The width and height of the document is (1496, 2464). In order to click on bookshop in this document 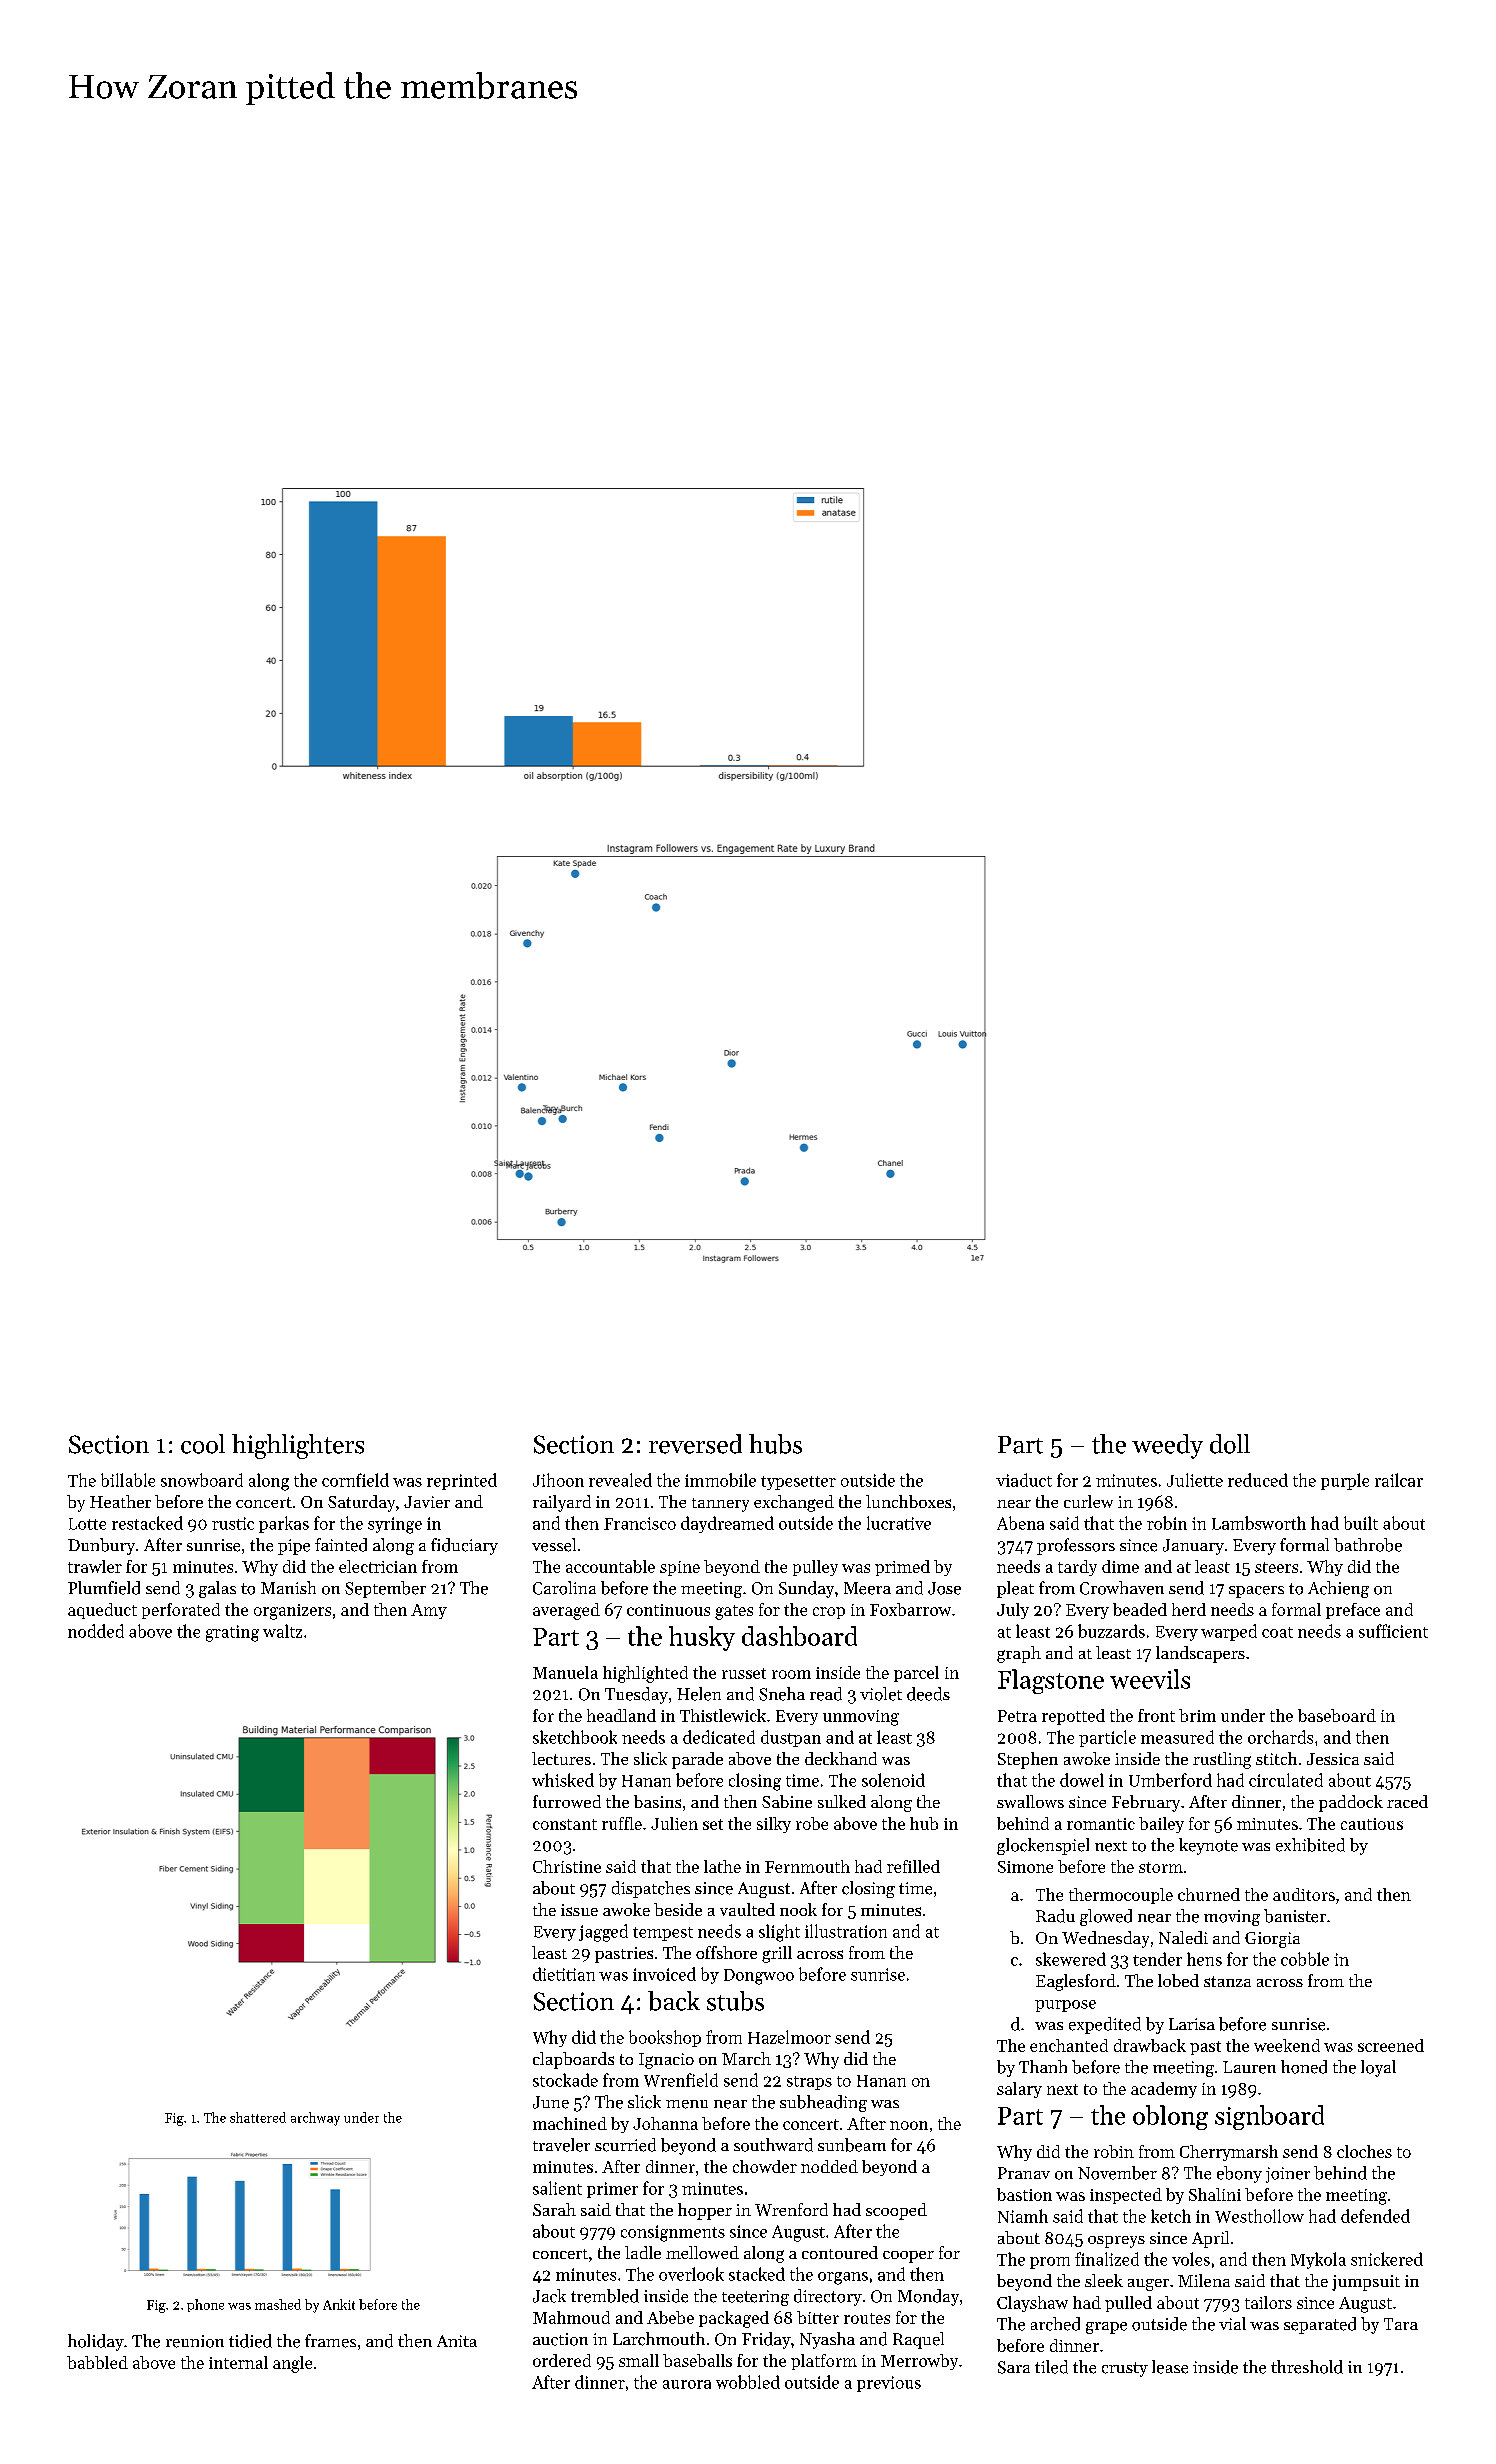, I will do `click(665, 2038)`.
